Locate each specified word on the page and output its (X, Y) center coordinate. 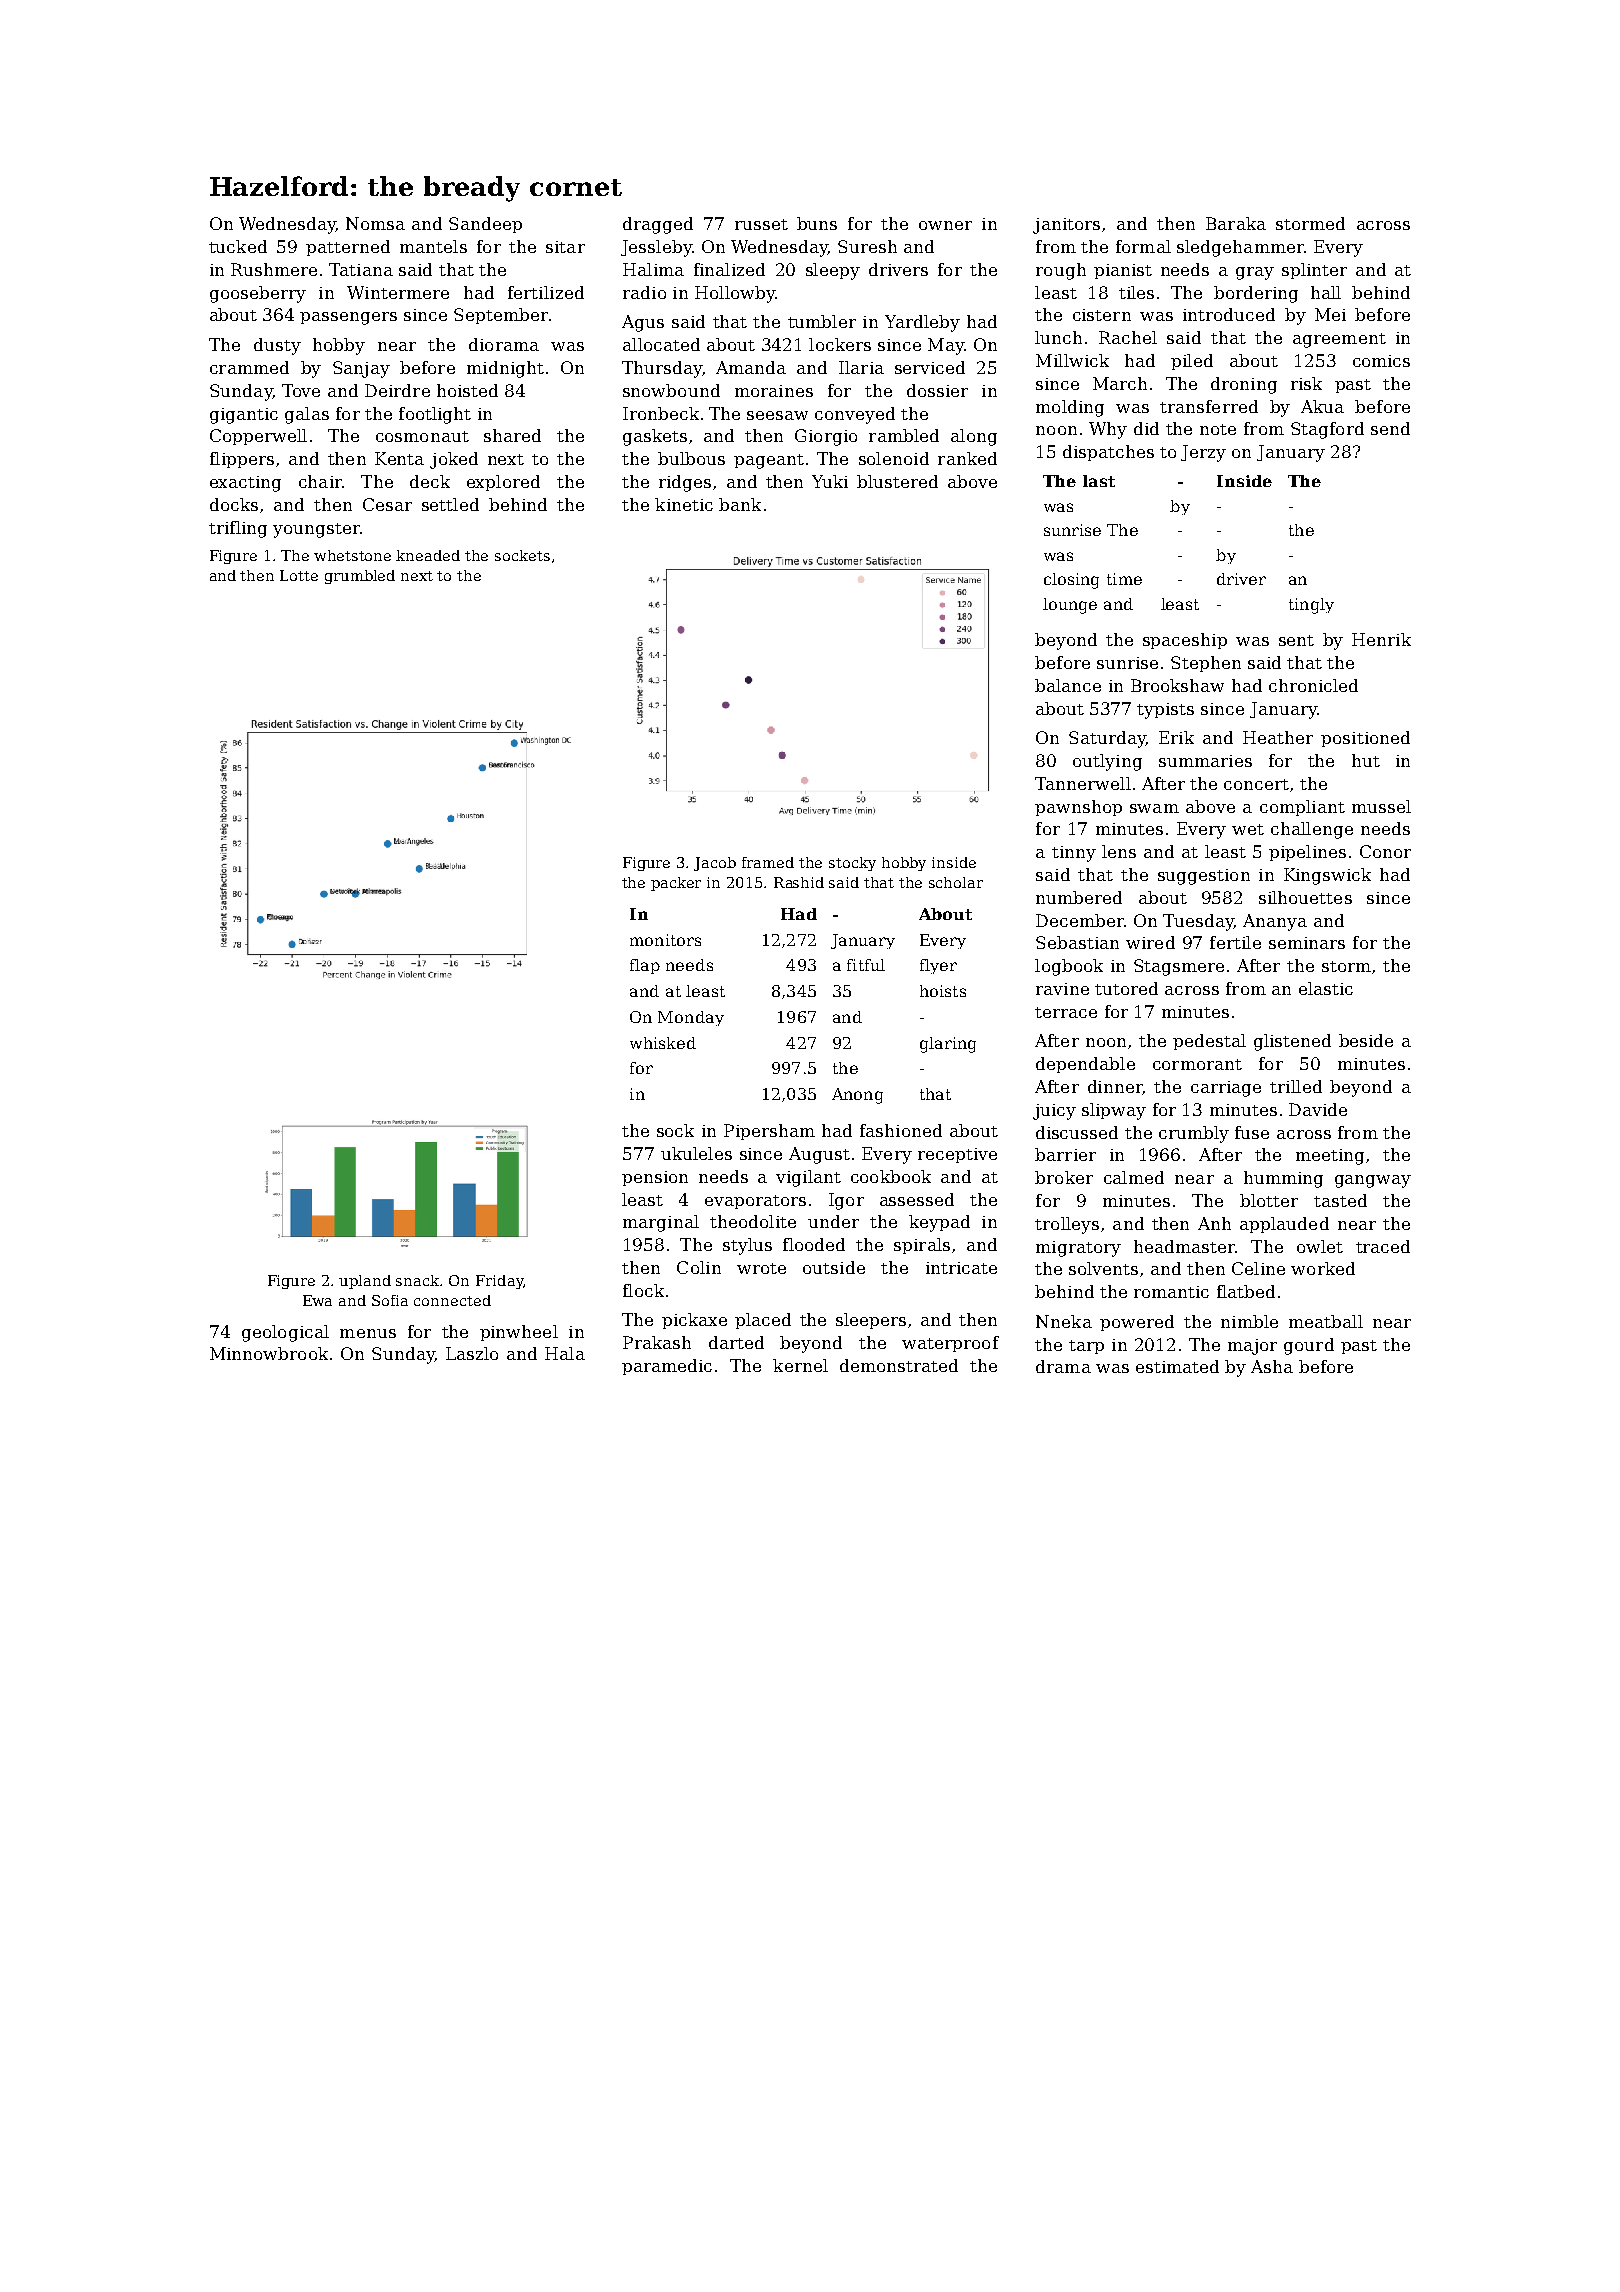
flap (645, 966)
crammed (249, 367)
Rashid (799, 882)
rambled (904, 435)
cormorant (1197, 1064)
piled (1192, 362)
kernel (800, 1365)
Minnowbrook (269, 1353)
